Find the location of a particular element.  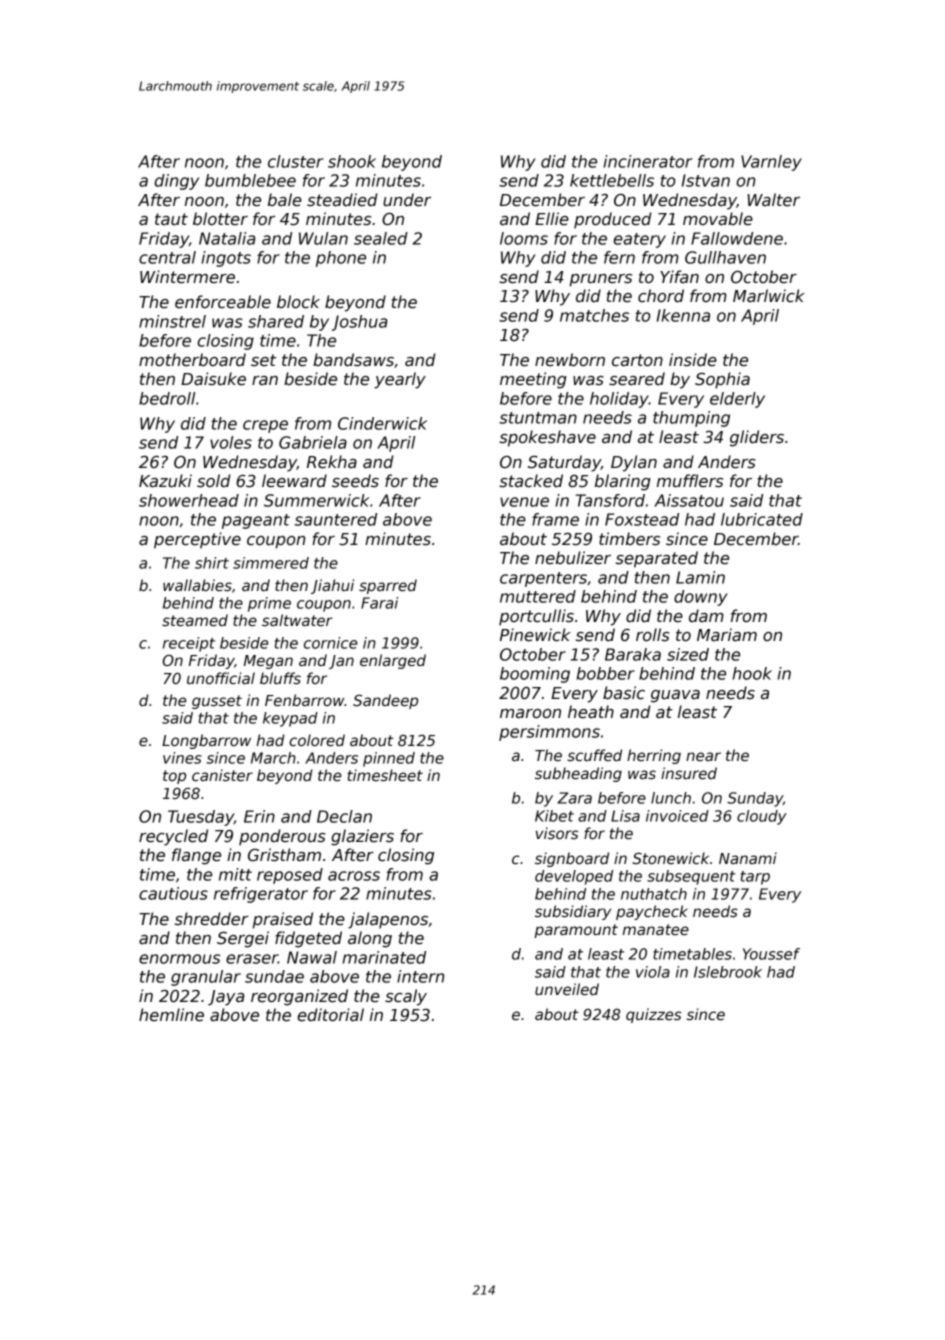

eatery is located at coordinates (639, 240).
